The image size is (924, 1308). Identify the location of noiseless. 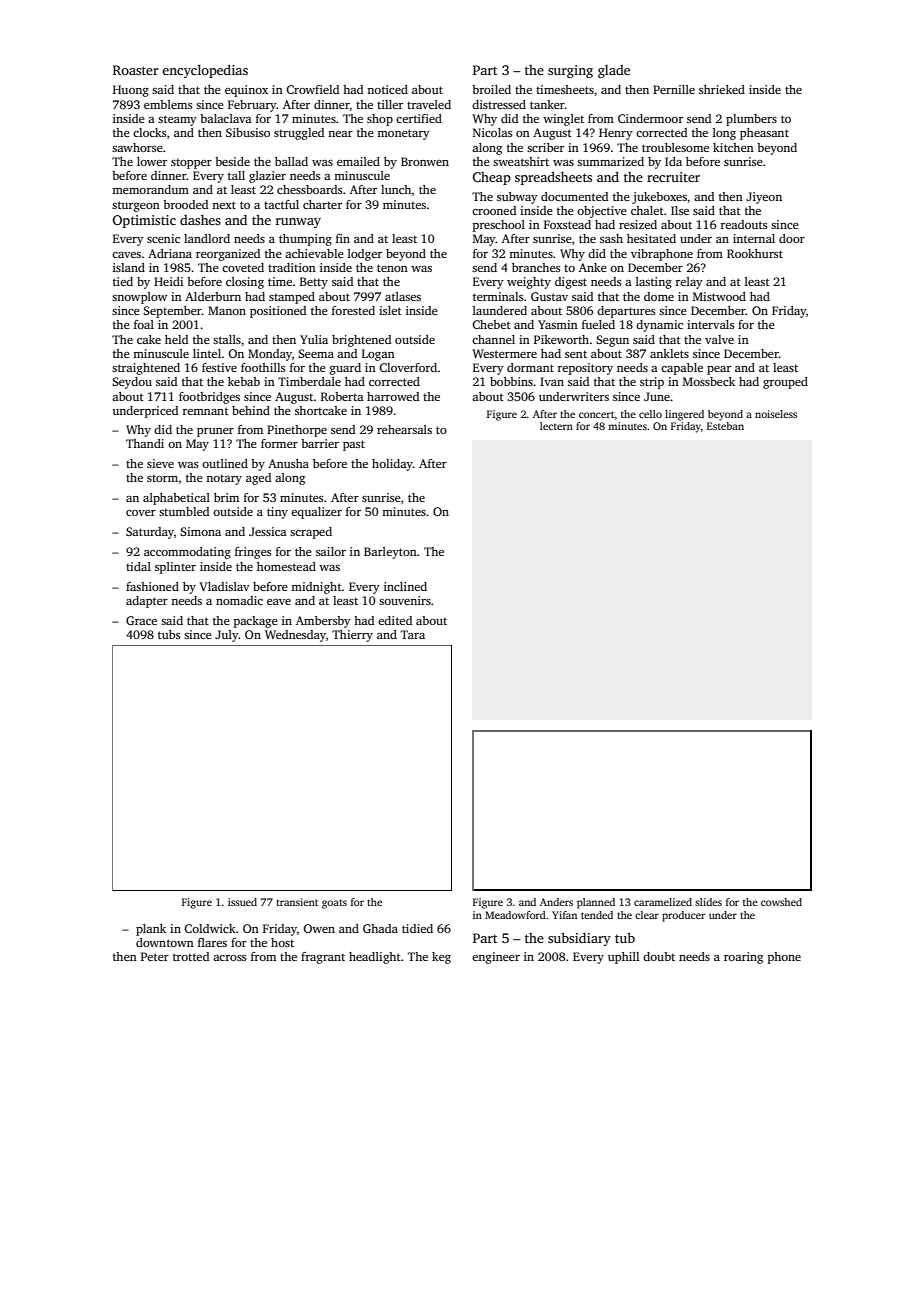
(776, 414).
